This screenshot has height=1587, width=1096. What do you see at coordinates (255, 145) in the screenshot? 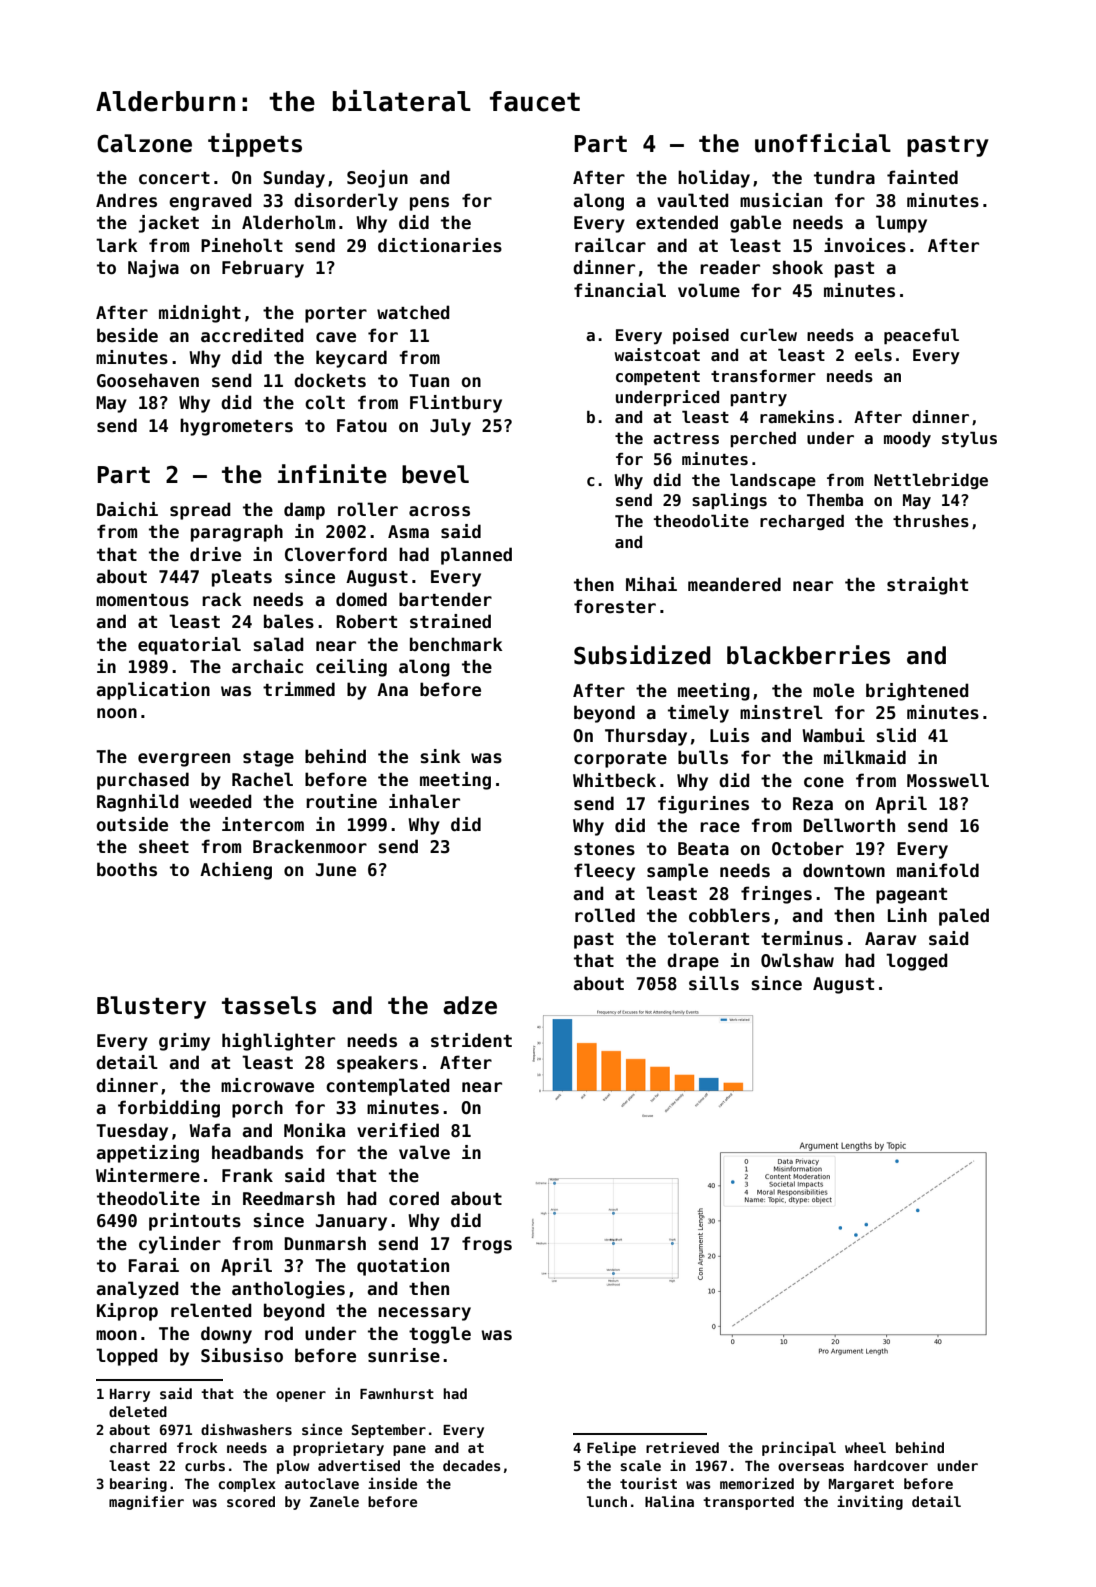
I see `tippets` at bounding box center [255, 145].
